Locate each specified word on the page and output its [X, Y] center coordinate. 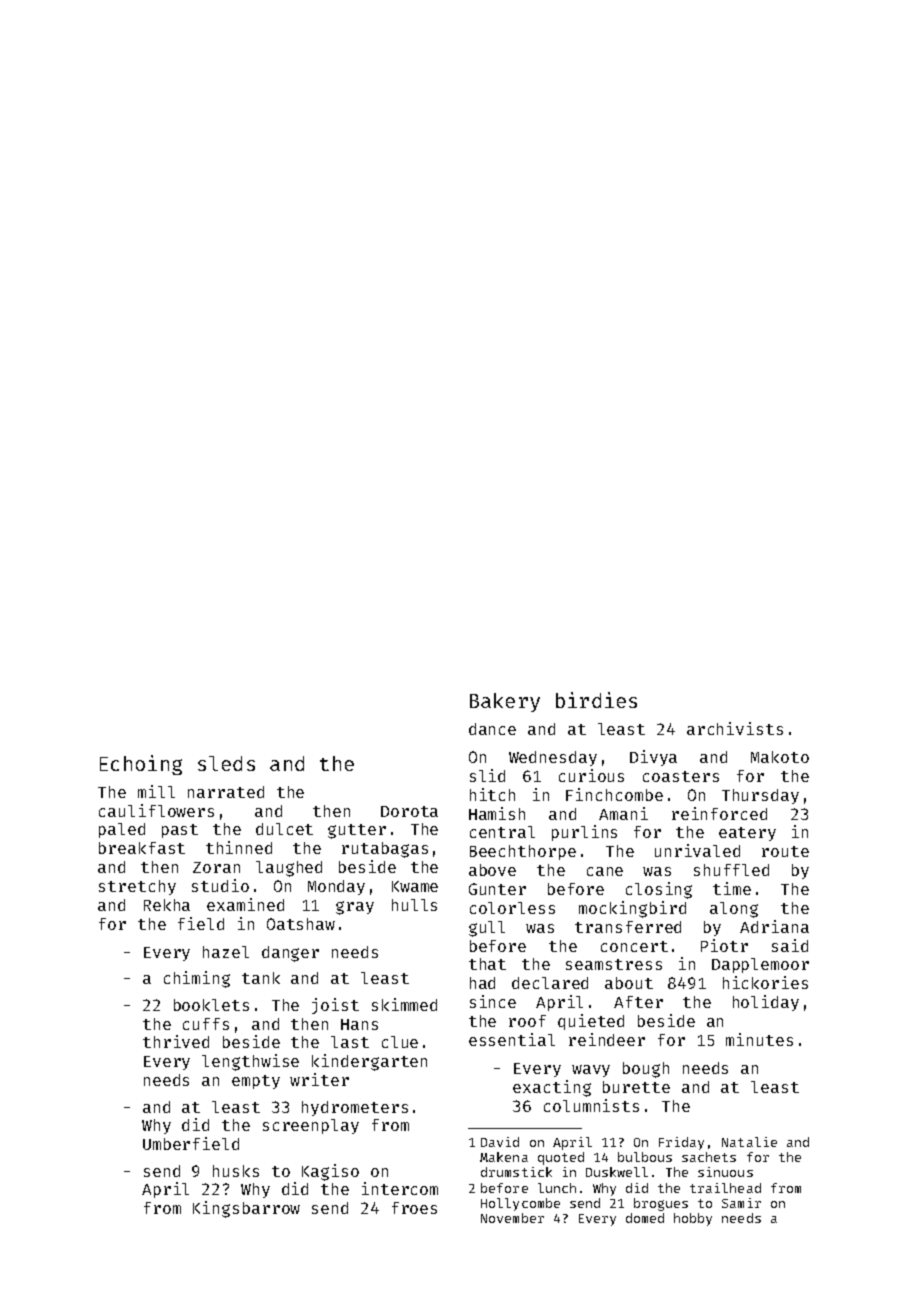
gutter [357, 831]
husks [236, 1171]
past [180, 831]
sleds [226, 763]
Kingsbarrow [246, 1209]
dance [492, 729]
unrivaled [697, 850]
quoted [561, 1158]
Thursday [760, 796]
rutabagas [385, 850]
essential [512, 1039]
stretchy [137, 887]
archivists [735, 728]
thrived [176, 1041]
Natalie [749, 1142]
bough [646, 1070]
